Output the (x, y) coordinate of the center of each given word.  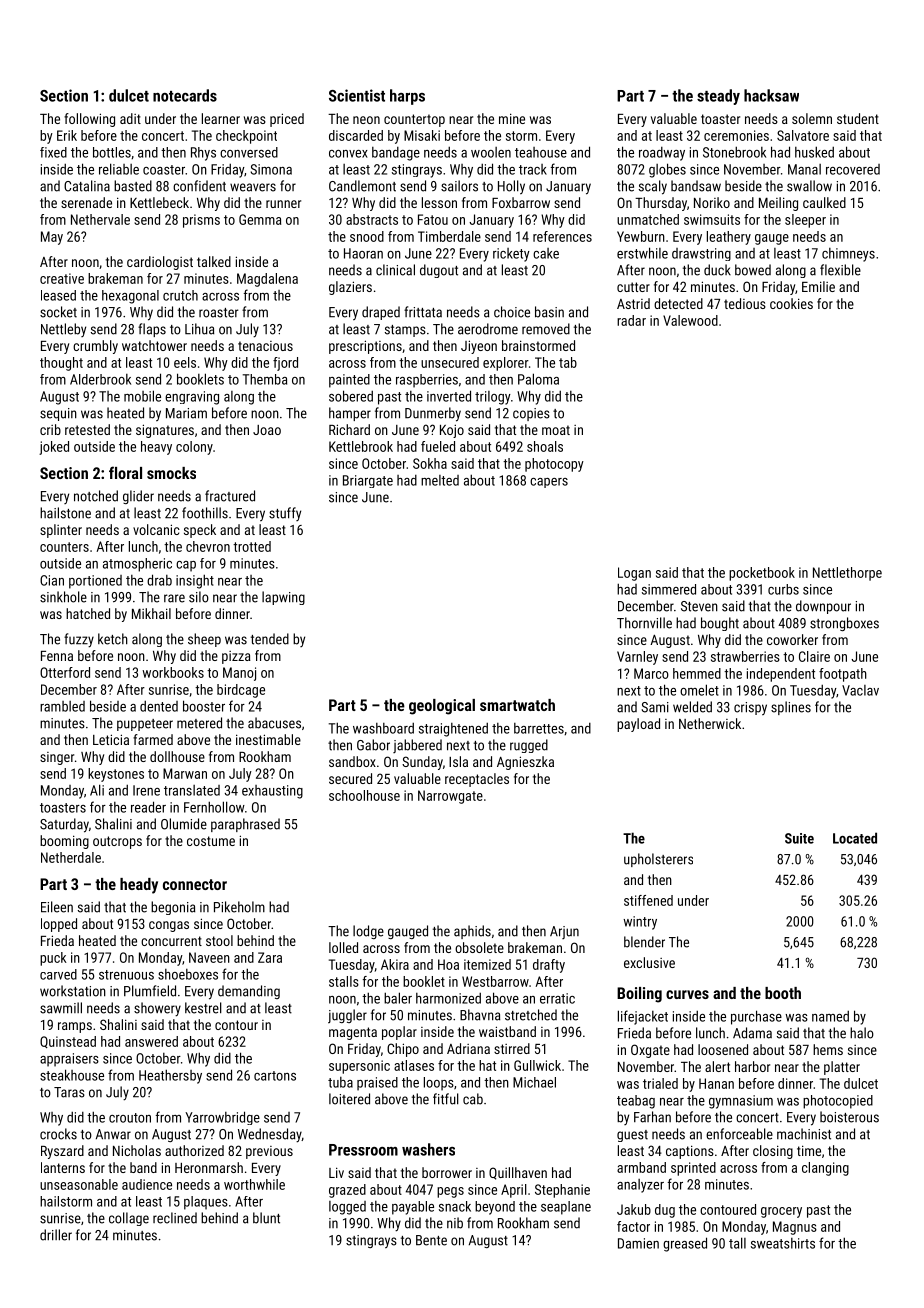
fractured (230, 496)
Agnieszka (525, 763)
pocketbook (762, 574)
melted (440, 480)
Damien (638, 1243)
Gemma (260, 219)
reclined (175, 1218)
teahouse (541, 152)
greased (685, 1244)
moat (556, 430)
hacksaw (771, 95)
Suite (799, 838)
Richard (349, 429)
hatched (88, 613)
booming (64, 842)
